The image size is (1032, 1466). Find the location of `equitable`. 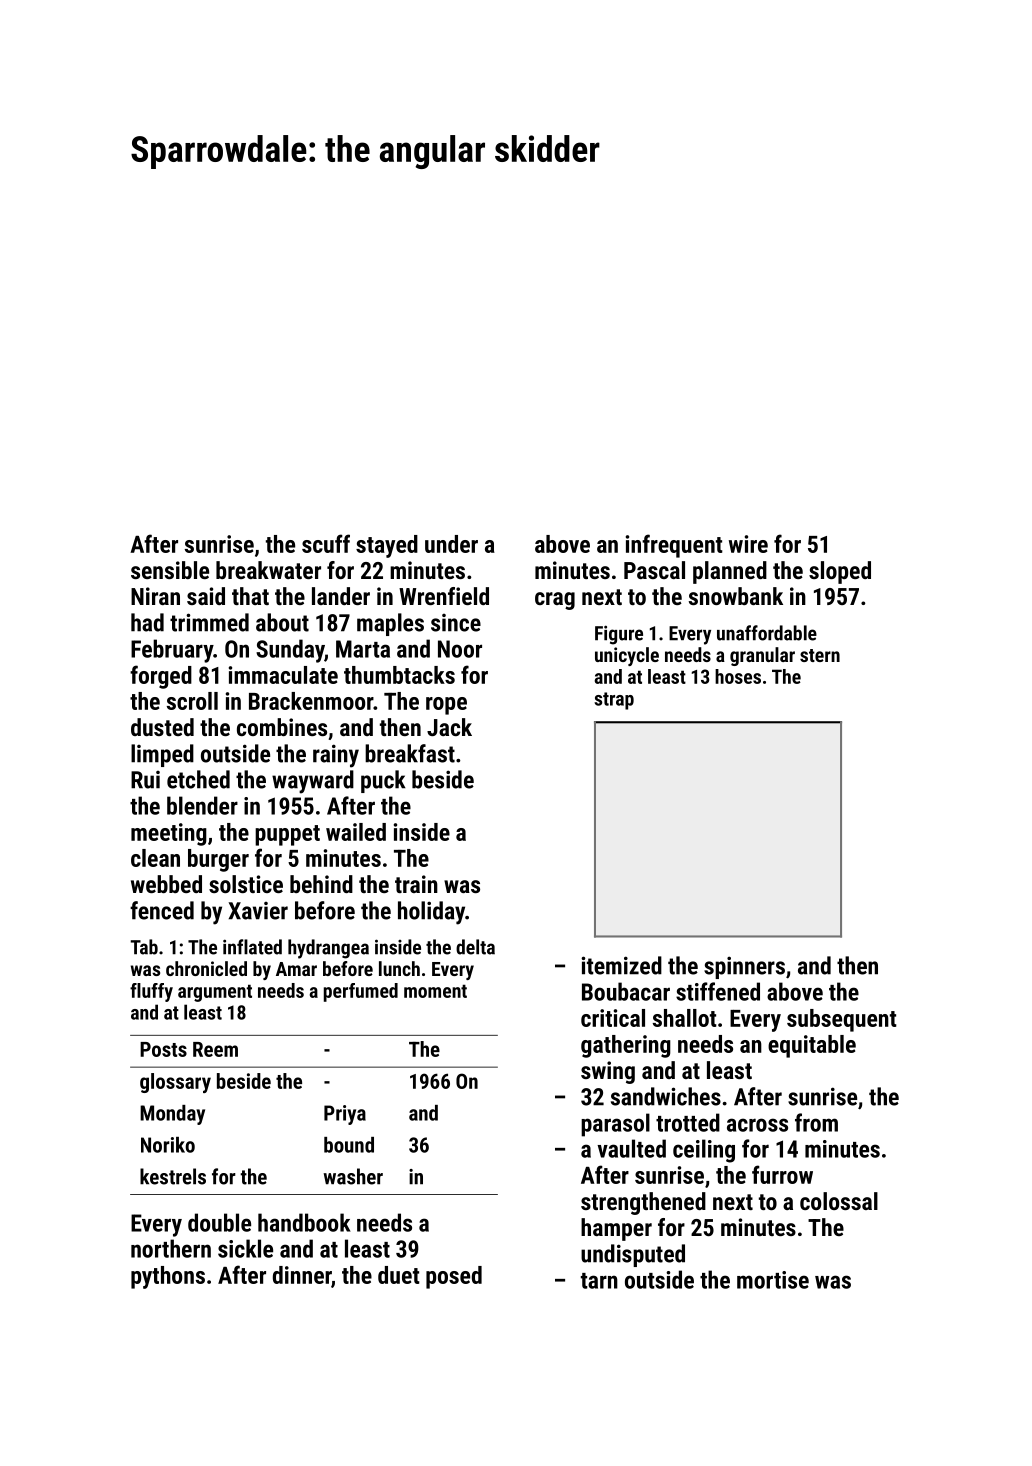

equitable is located at coordinates (812, 1046).
